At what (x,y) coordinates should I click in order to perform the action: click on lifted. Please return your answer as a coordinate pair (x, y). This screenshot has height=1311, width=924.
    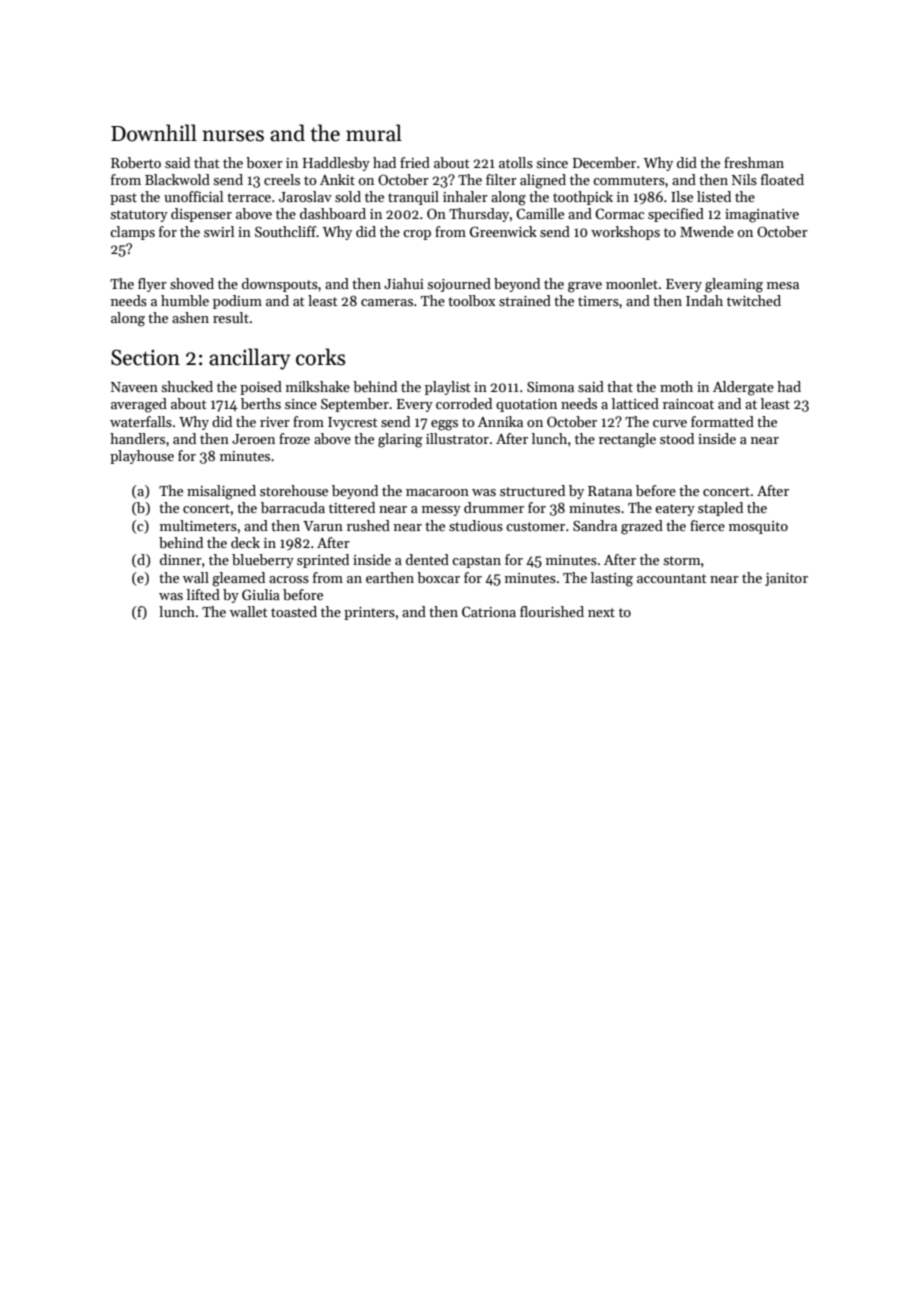
    Looking at the image, I should click on (203, 594).
